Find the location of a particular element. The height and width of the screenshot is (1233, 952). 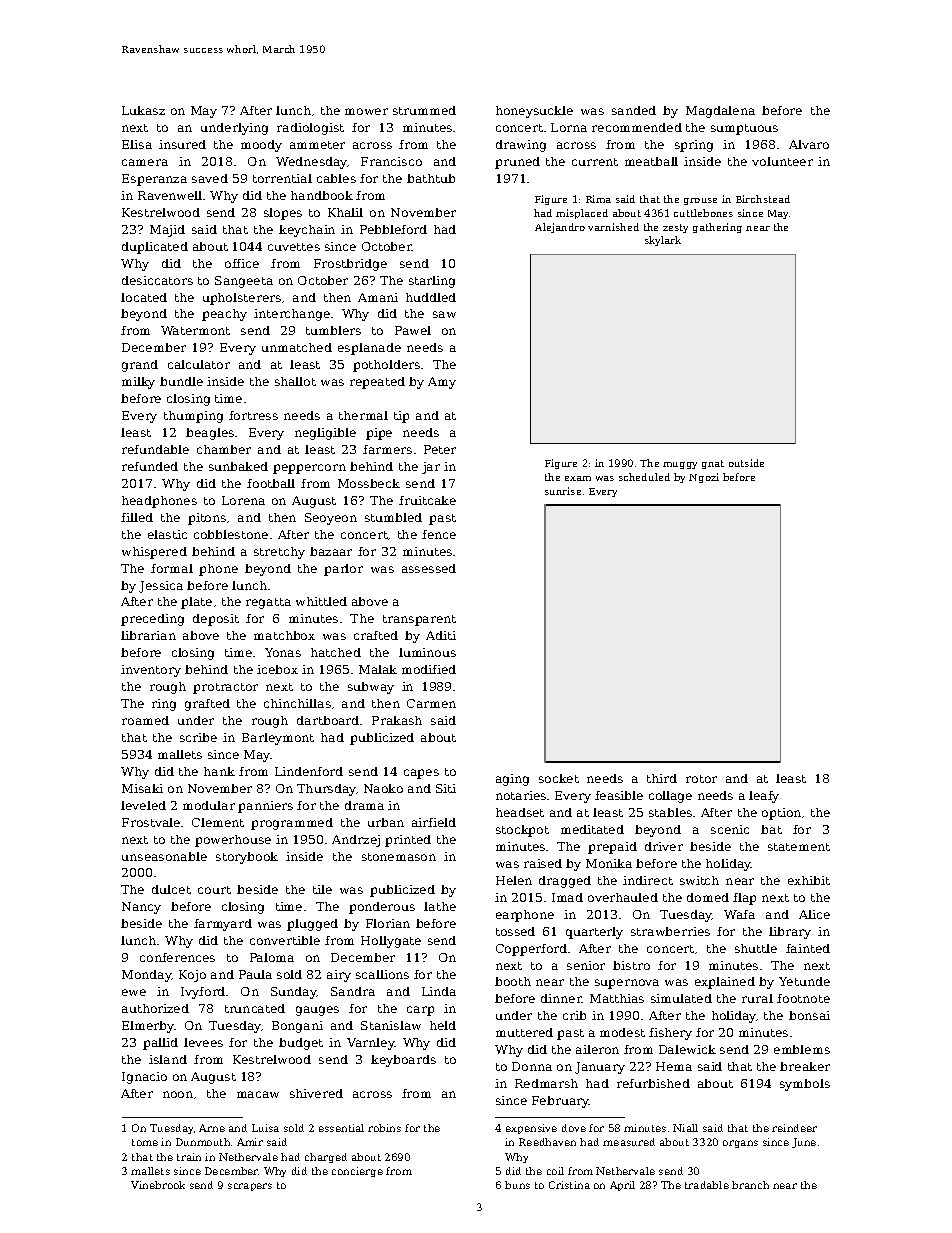

muggy is located at coordinates (680, 465).
